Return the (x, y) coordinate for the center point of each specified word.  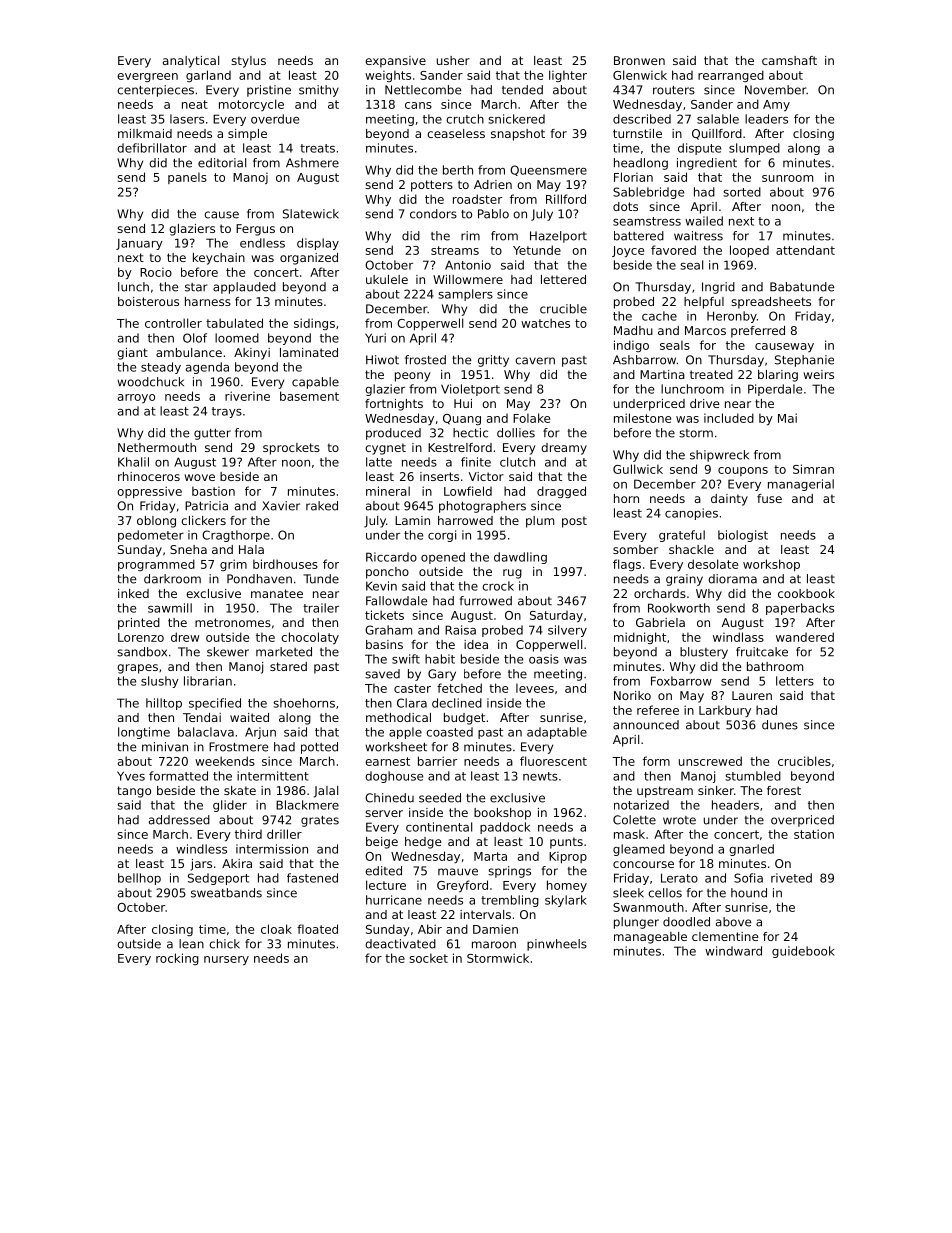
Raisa (460, 630)
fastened (312, 878)
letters (795, 681)
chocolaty (310, 638)
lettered (563, 279)
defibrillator (152, 148)
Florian (633, 177)
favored (673, 250)
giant (132, 354)
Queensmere (548, 170)
